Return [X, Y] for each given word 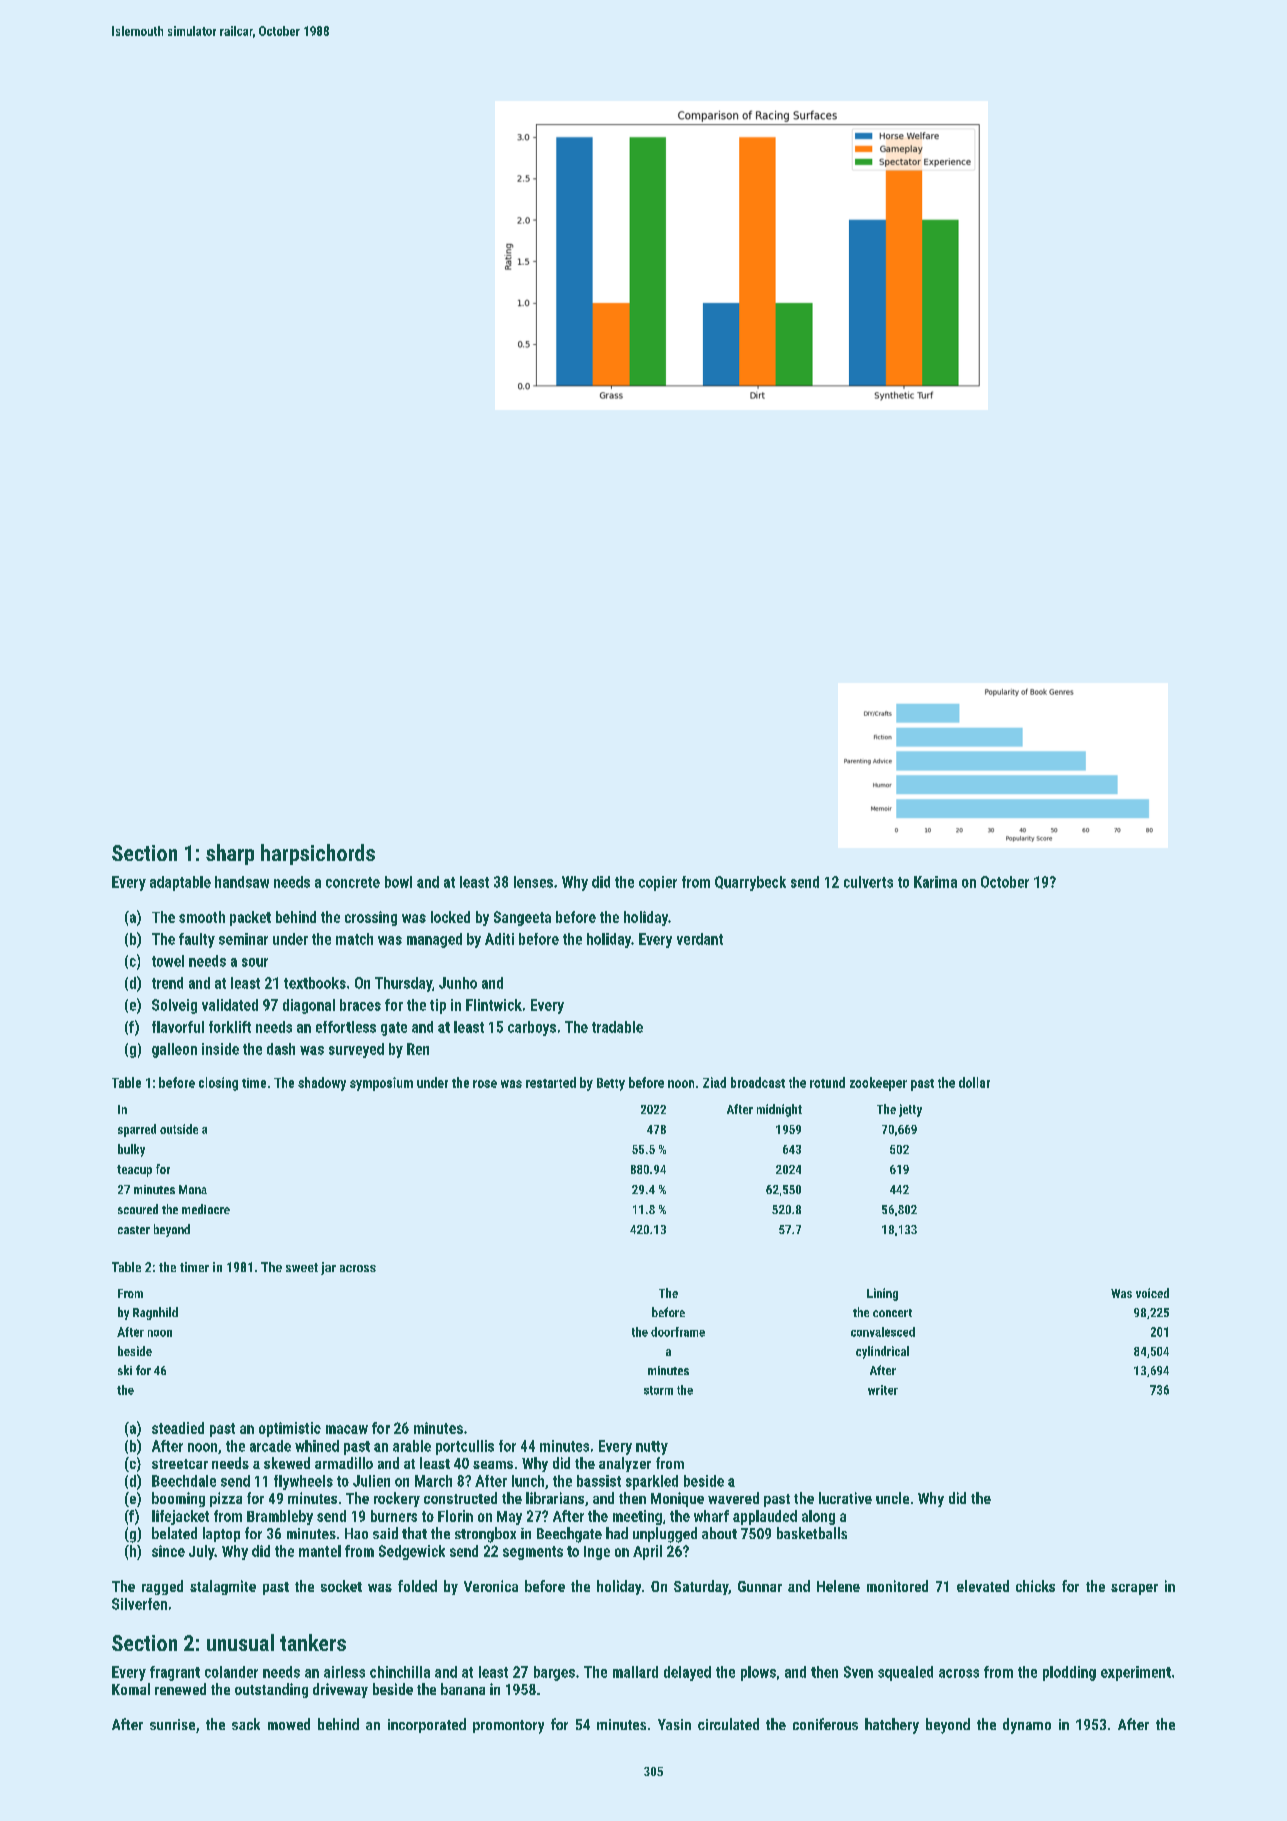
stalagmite [223, 1587]
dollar [974, 1082]
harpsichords [318, 854]
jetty [910, 1110]
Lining [882, 1294]
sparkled [652, 1482]
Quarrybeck [750, 883]
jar [328, 1268]
